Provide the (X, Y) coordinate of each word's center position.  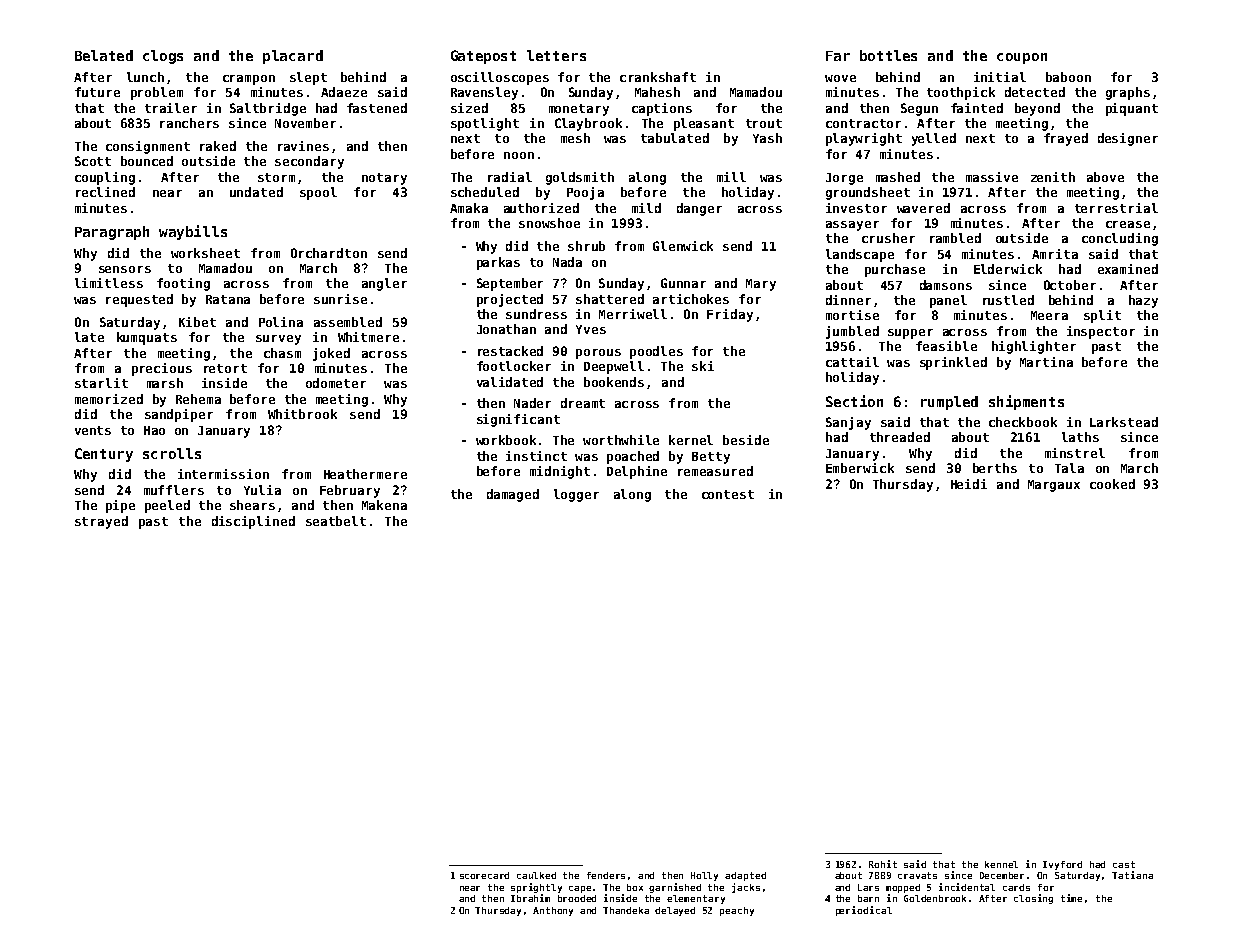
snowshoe (549, 223)
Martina (1046, 362)
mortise (852, 315)
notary (384, 179)
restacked (510, 351)
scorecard (484, 875)
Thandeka (626, 910)
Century (104, 455)
